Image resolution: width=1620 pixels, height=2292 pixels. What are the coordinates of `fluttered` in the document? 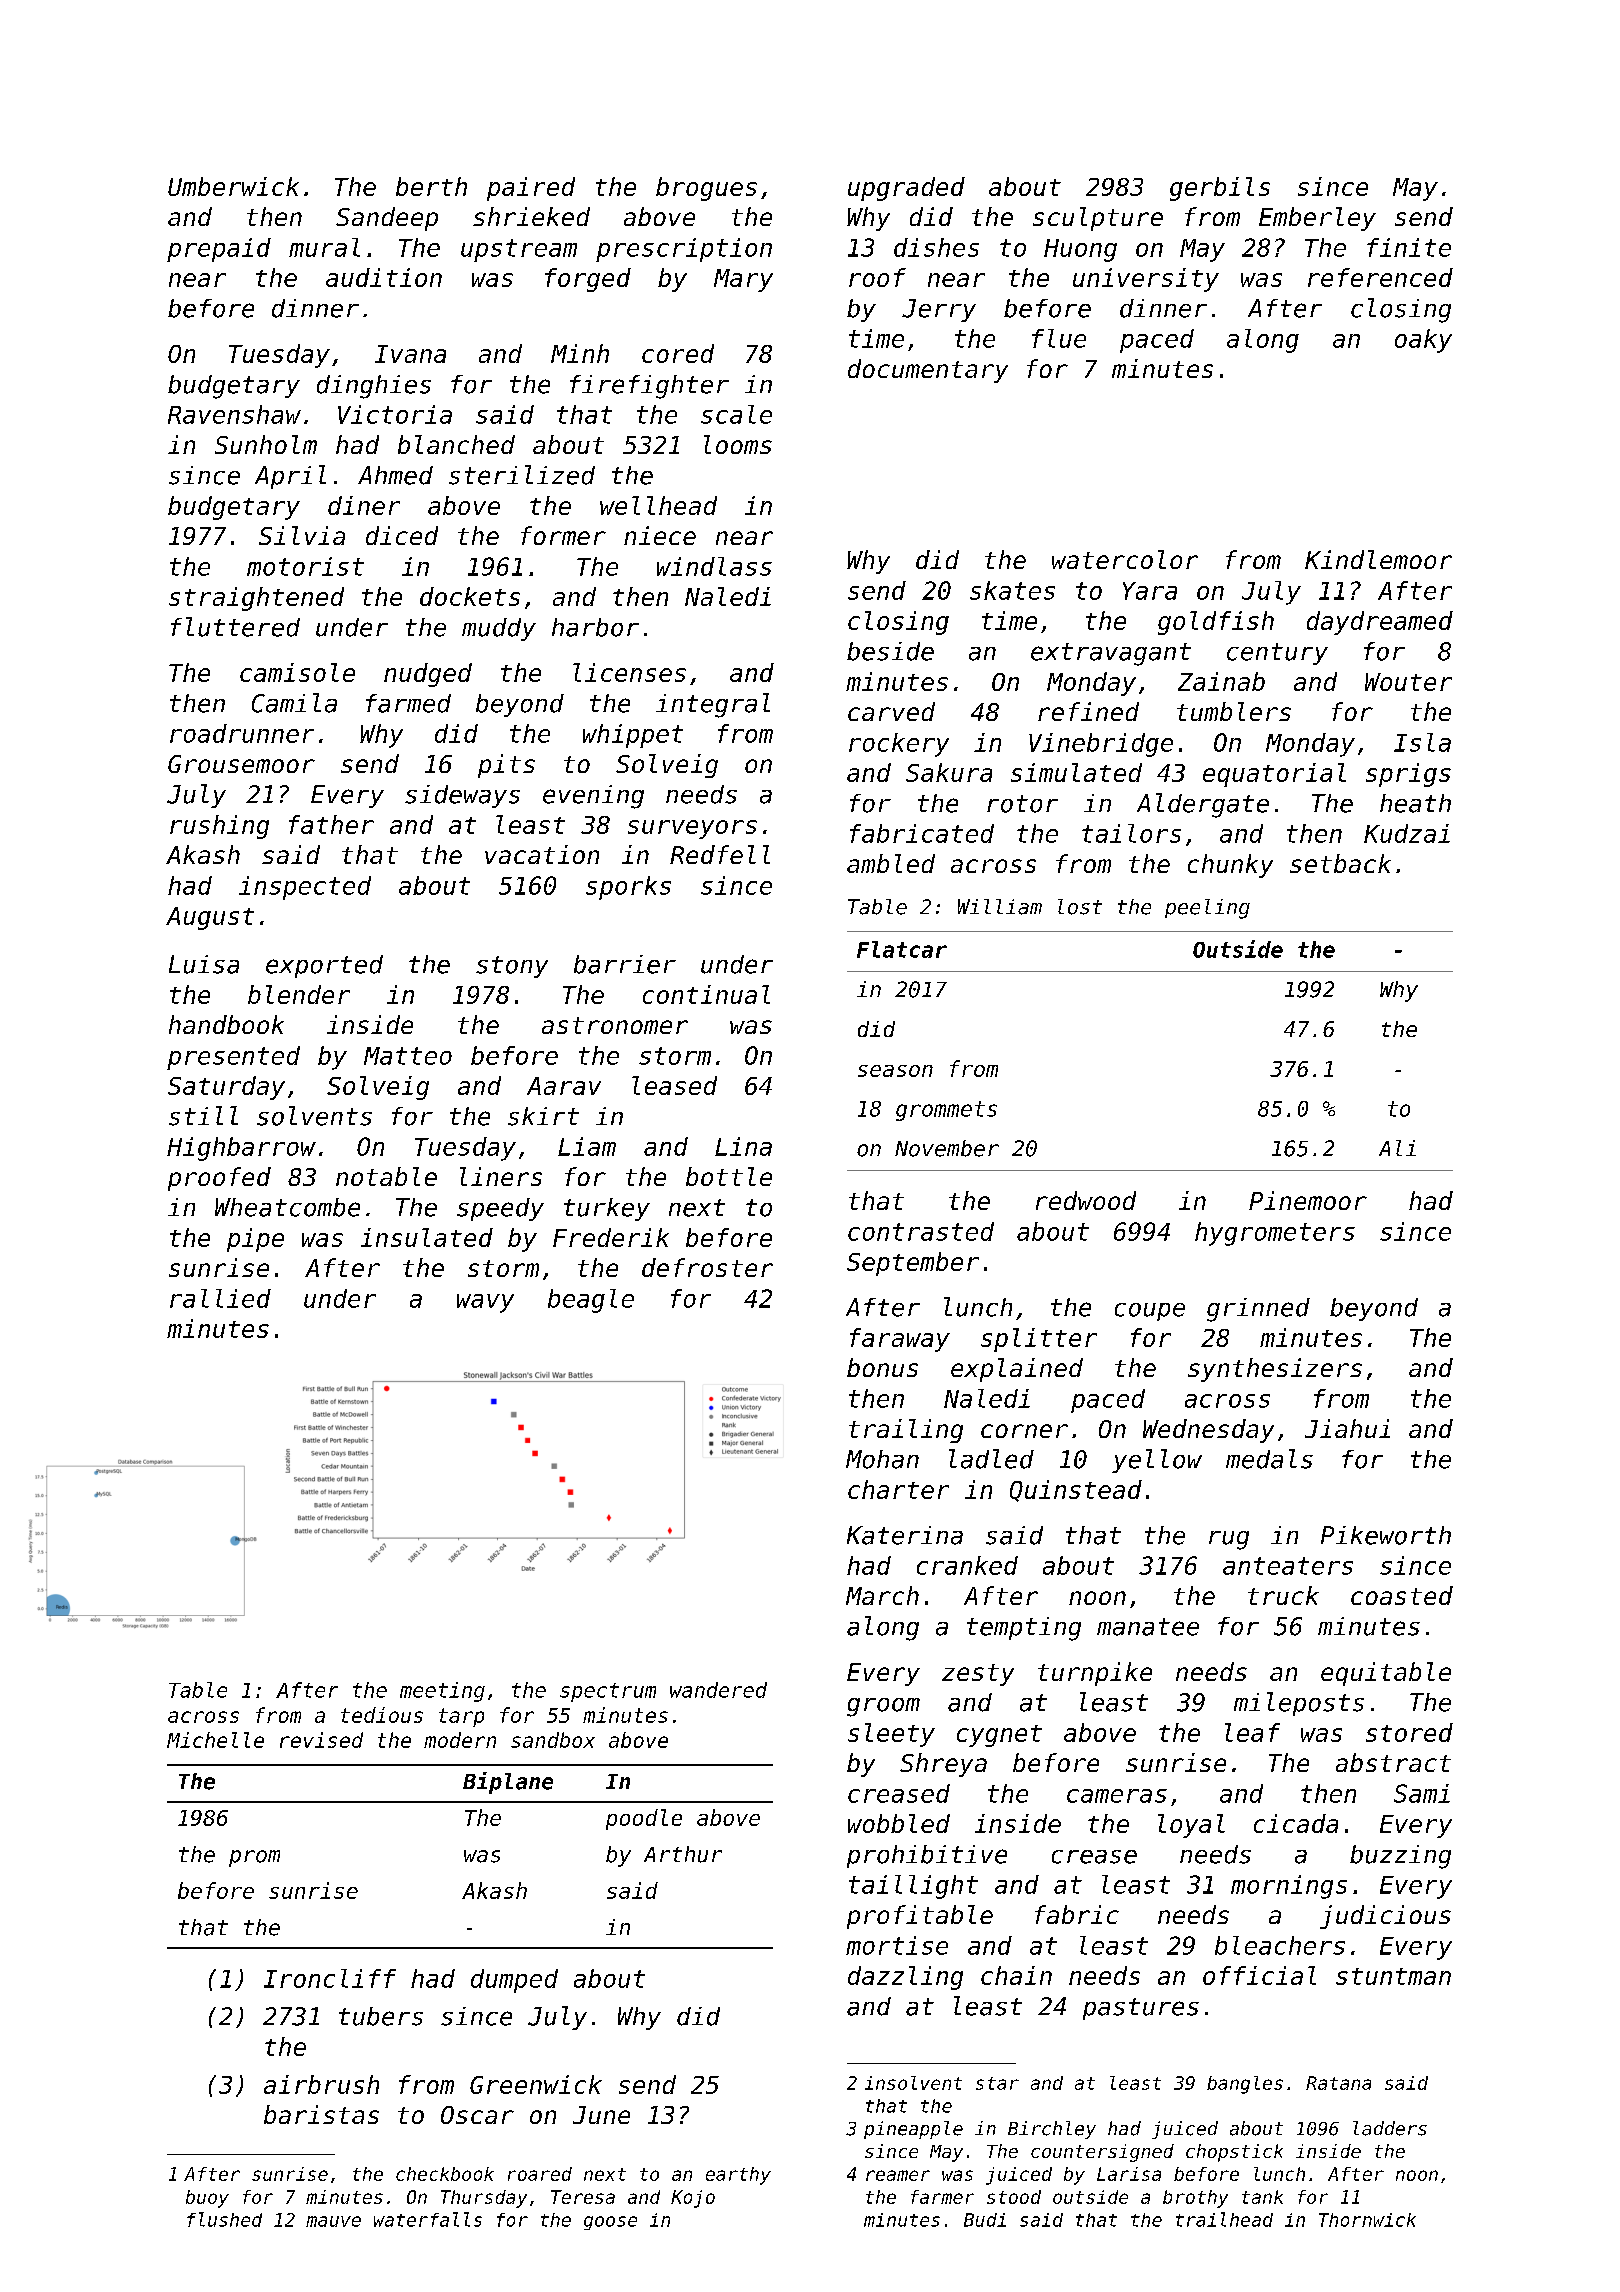 It's located at (235, 627).
